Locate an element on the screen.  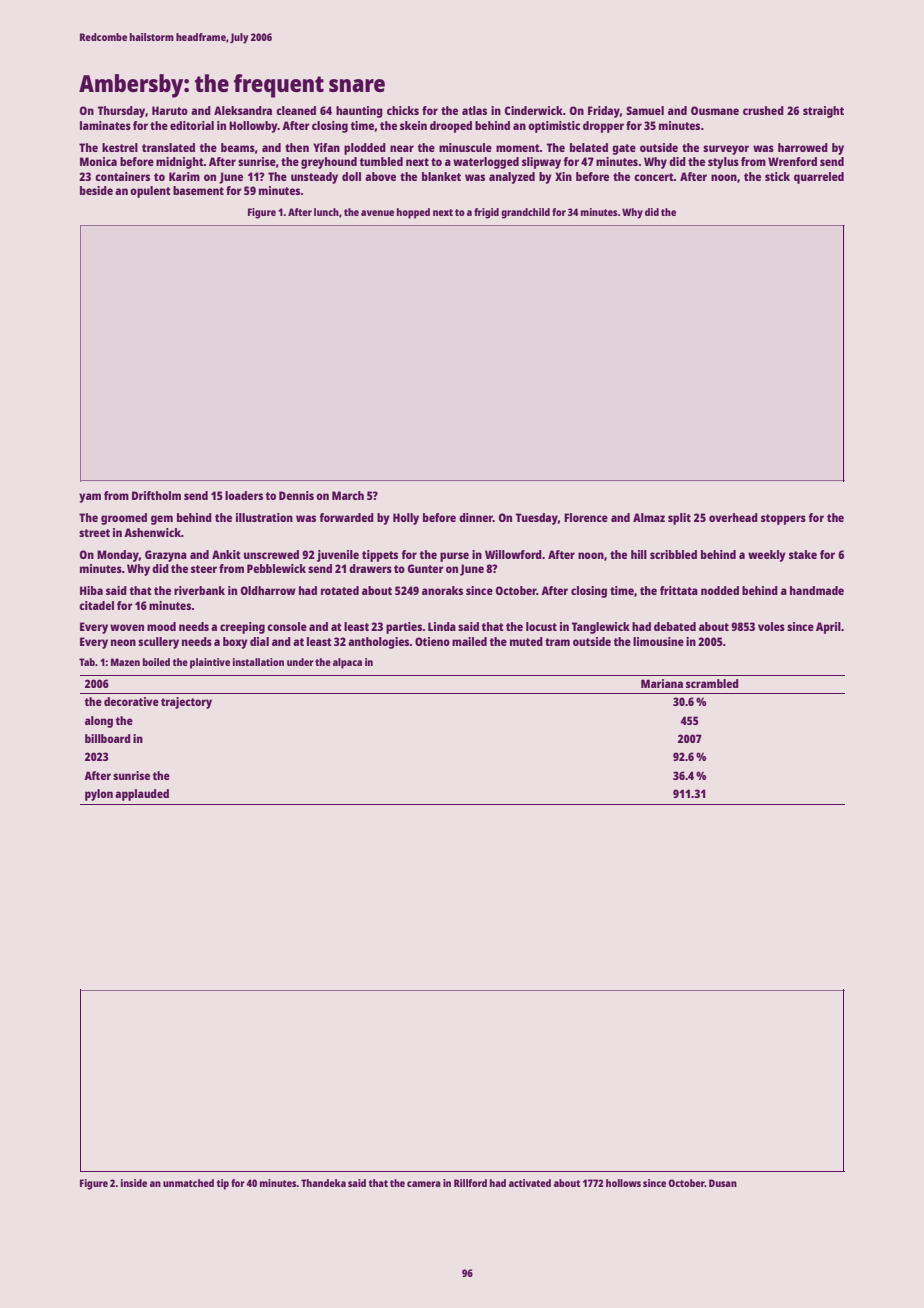
limousine is located at coordinates (658, 641).
